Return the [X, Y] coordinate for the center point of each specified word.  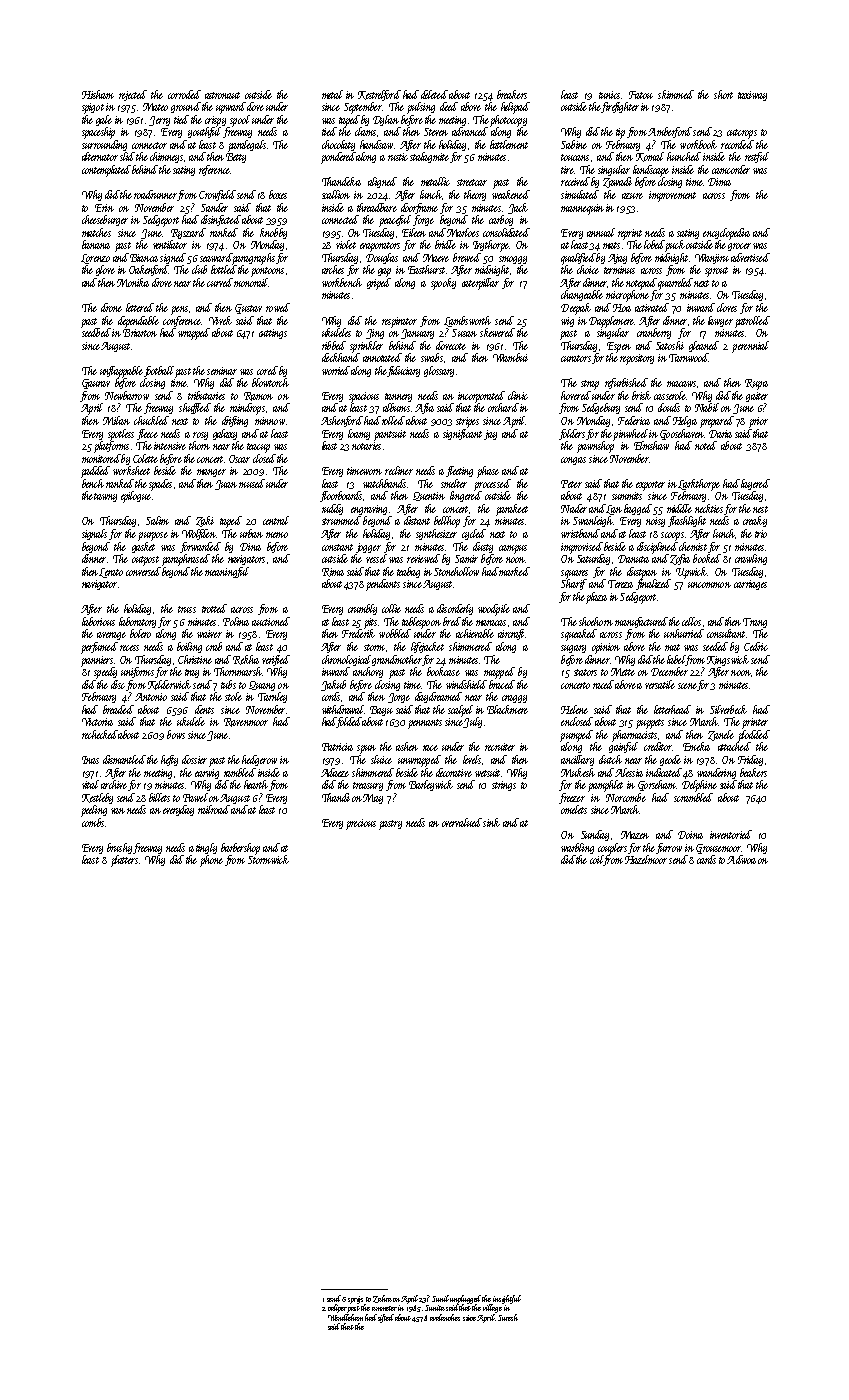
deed [449, 106]
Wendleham [345, 1317]
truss [187, 609]
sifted [386, 1318]
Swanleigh [593, 521]
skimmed [676, 94]
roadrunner [155, 194]
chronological [347, 660]
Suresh [508, 1317]
